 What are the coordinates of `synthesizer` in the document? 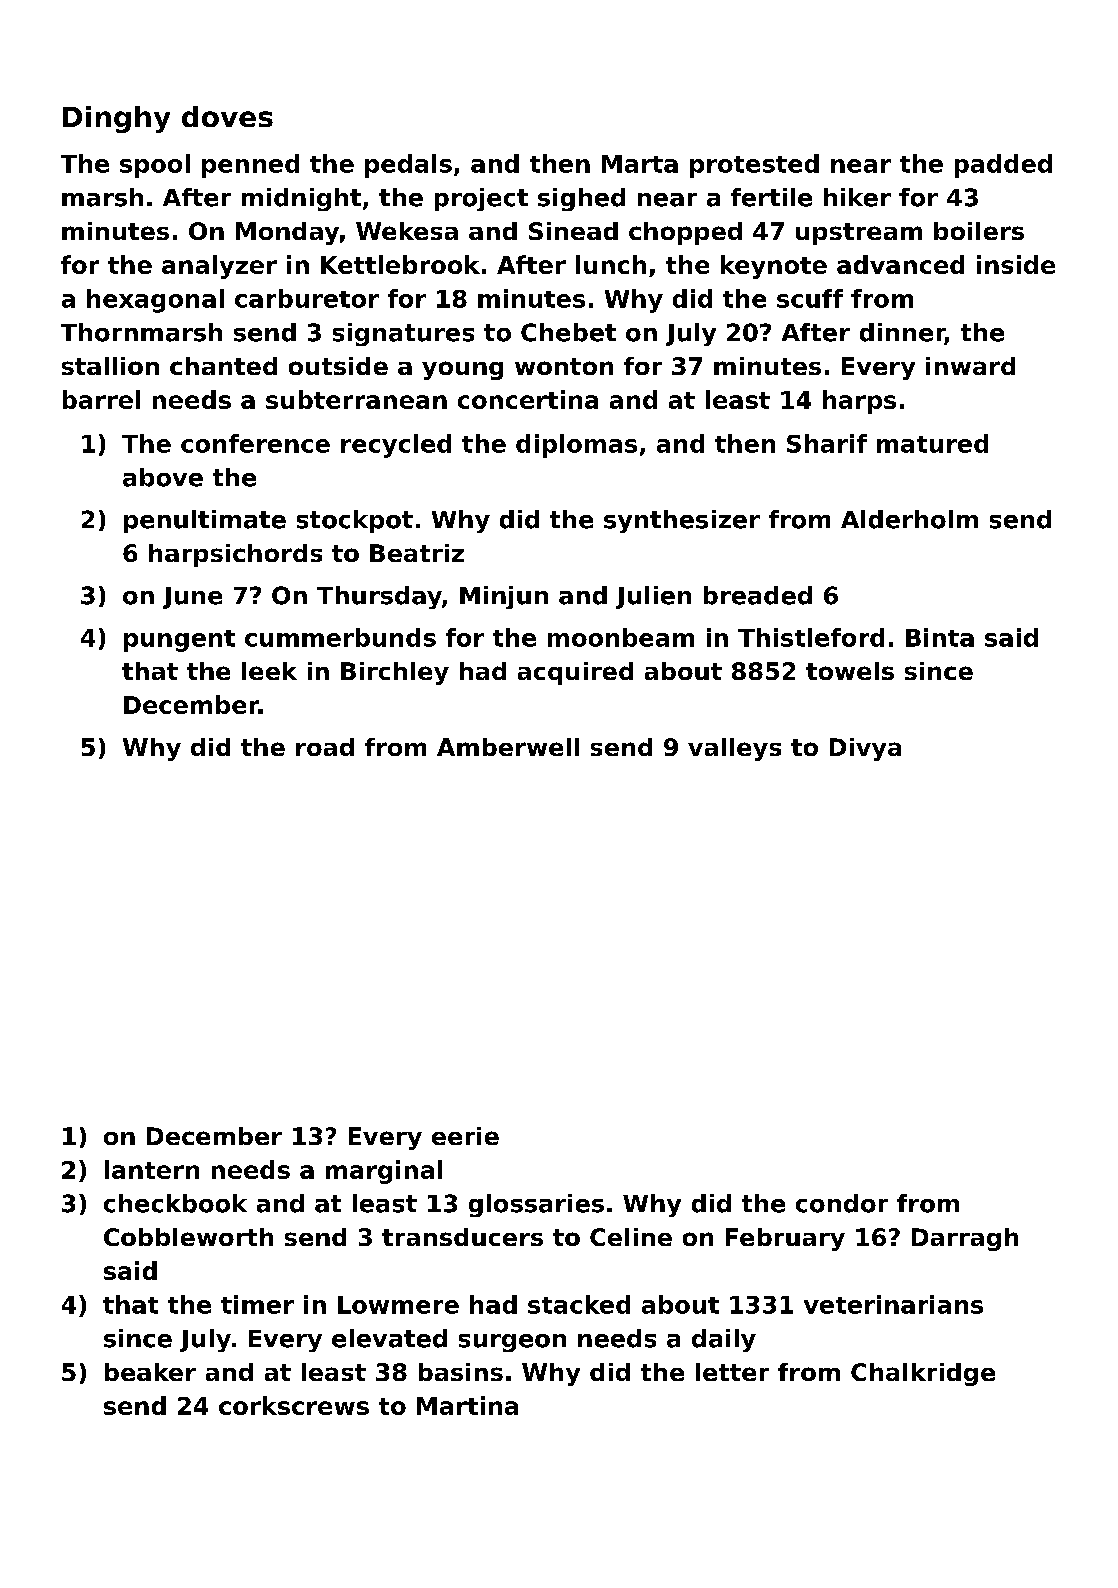 It's located at (682, 521).
